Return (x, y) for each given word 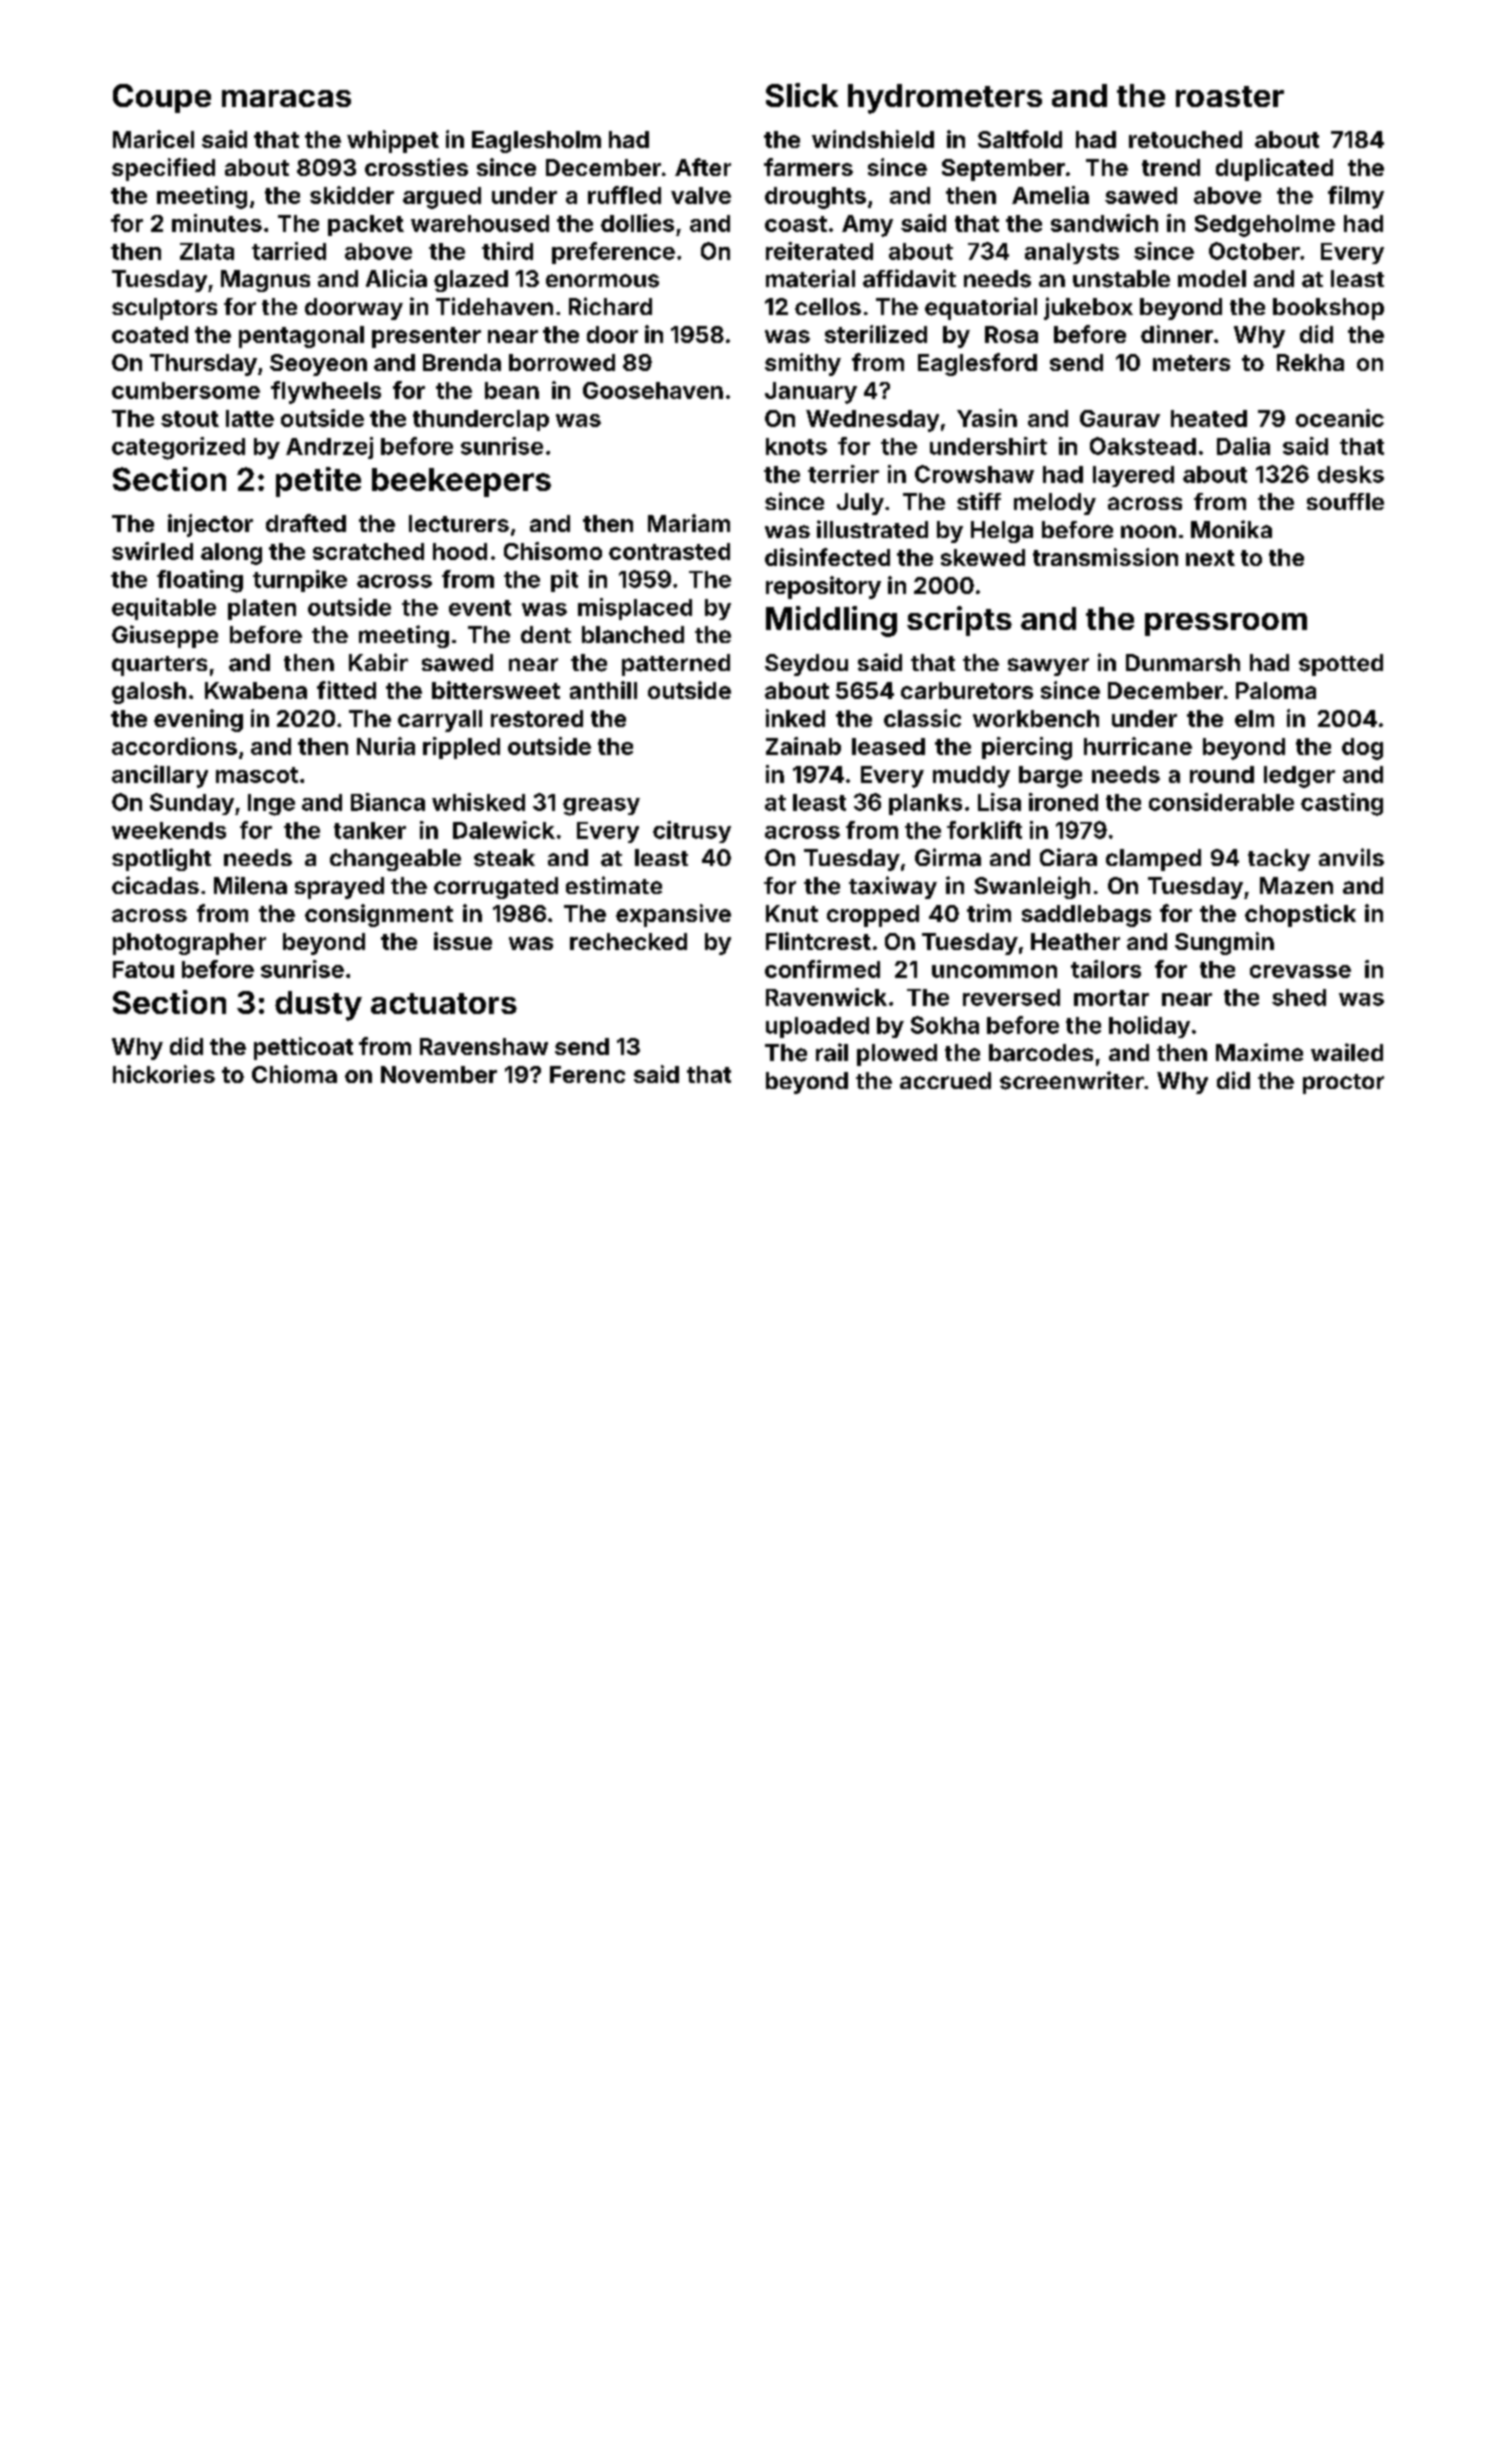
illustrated (872, 529)
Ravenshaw (484, 1046)
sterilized (876, 334)
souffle (1345, 501)
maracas (286, 98)
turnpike (300, 581)
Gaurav (1120, 418)
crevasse (1300, 971)
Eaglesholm (536, 142)
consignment (379, 915)
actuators (444, 1003)
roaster (1230, 96)
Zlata (207, 251)
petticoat (303, 1048)
